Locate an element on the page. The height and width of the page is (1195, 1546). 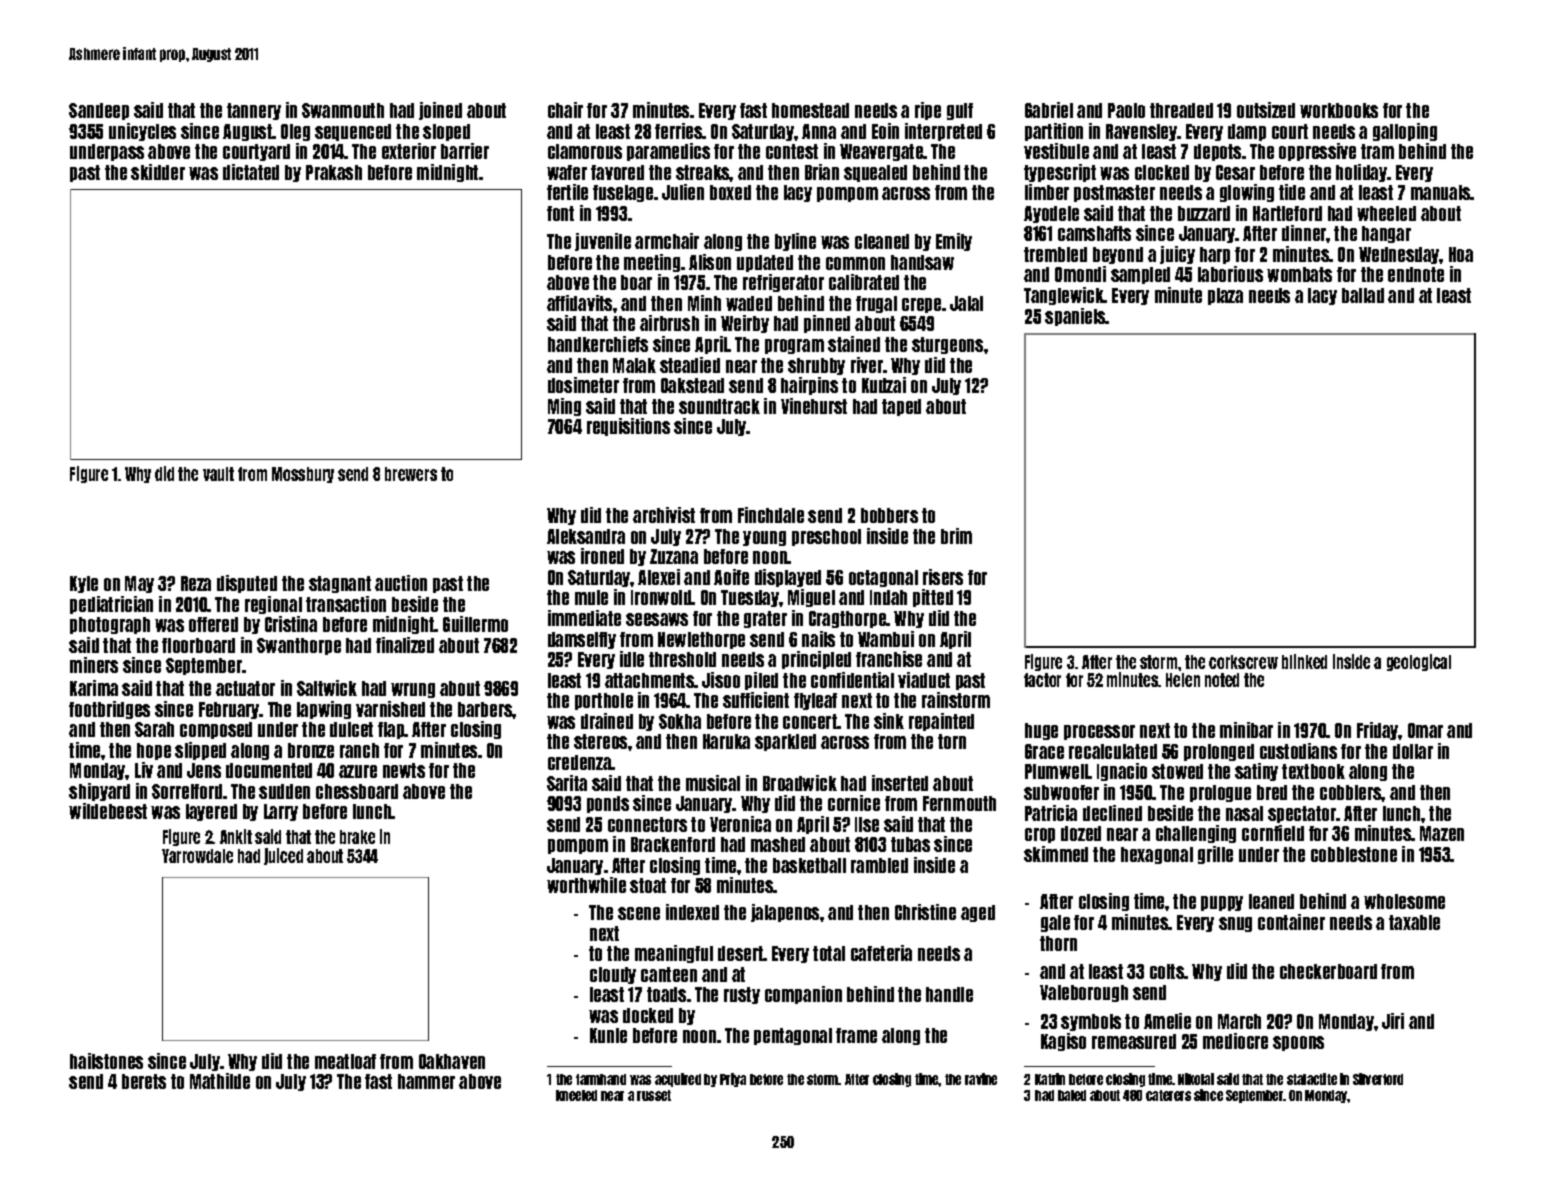
vault is located at coordinates (218, 474).
